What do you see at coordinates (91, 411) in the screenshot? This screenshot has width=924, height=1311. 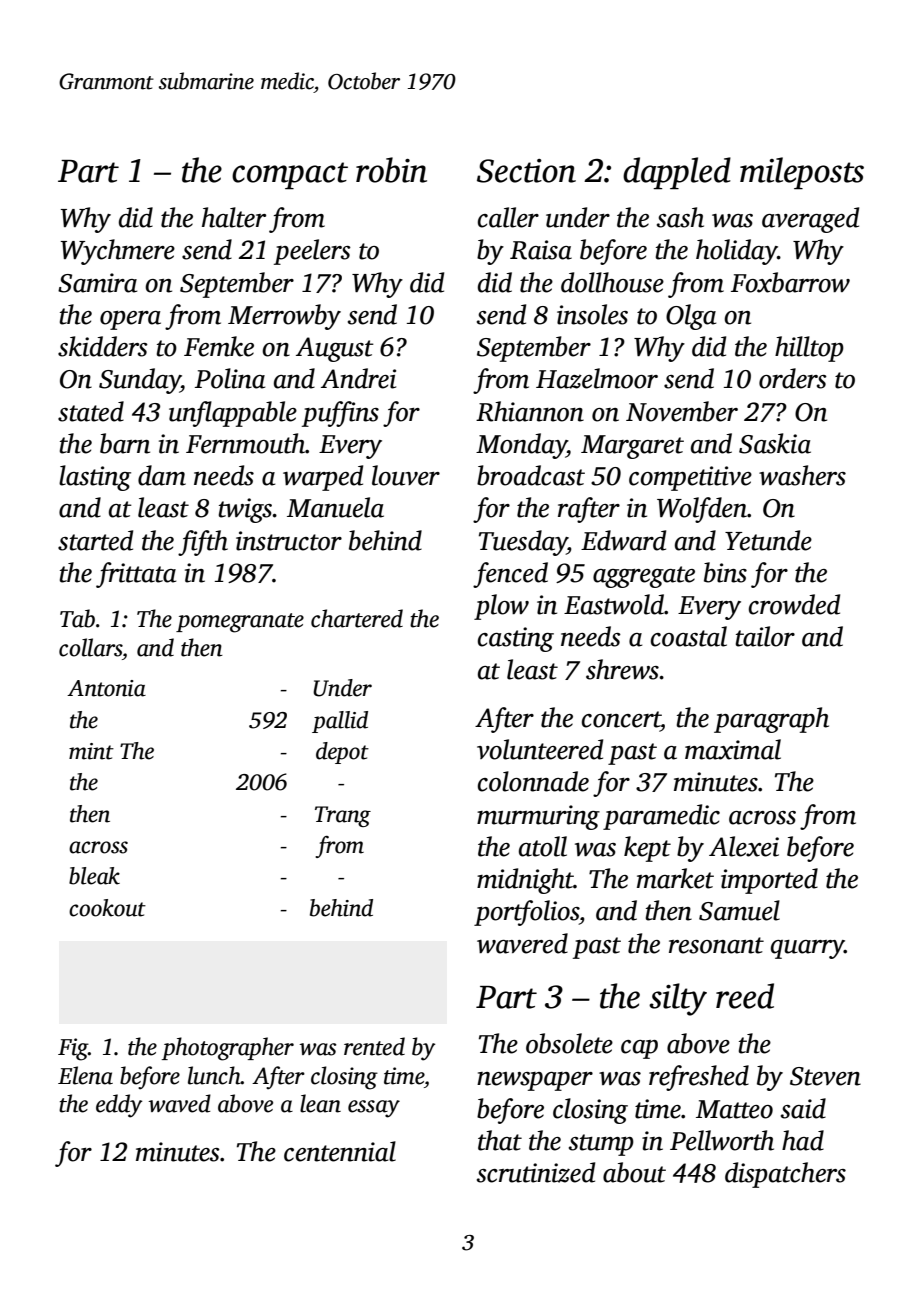 I see `stated` at bounding box center [91, 411].
